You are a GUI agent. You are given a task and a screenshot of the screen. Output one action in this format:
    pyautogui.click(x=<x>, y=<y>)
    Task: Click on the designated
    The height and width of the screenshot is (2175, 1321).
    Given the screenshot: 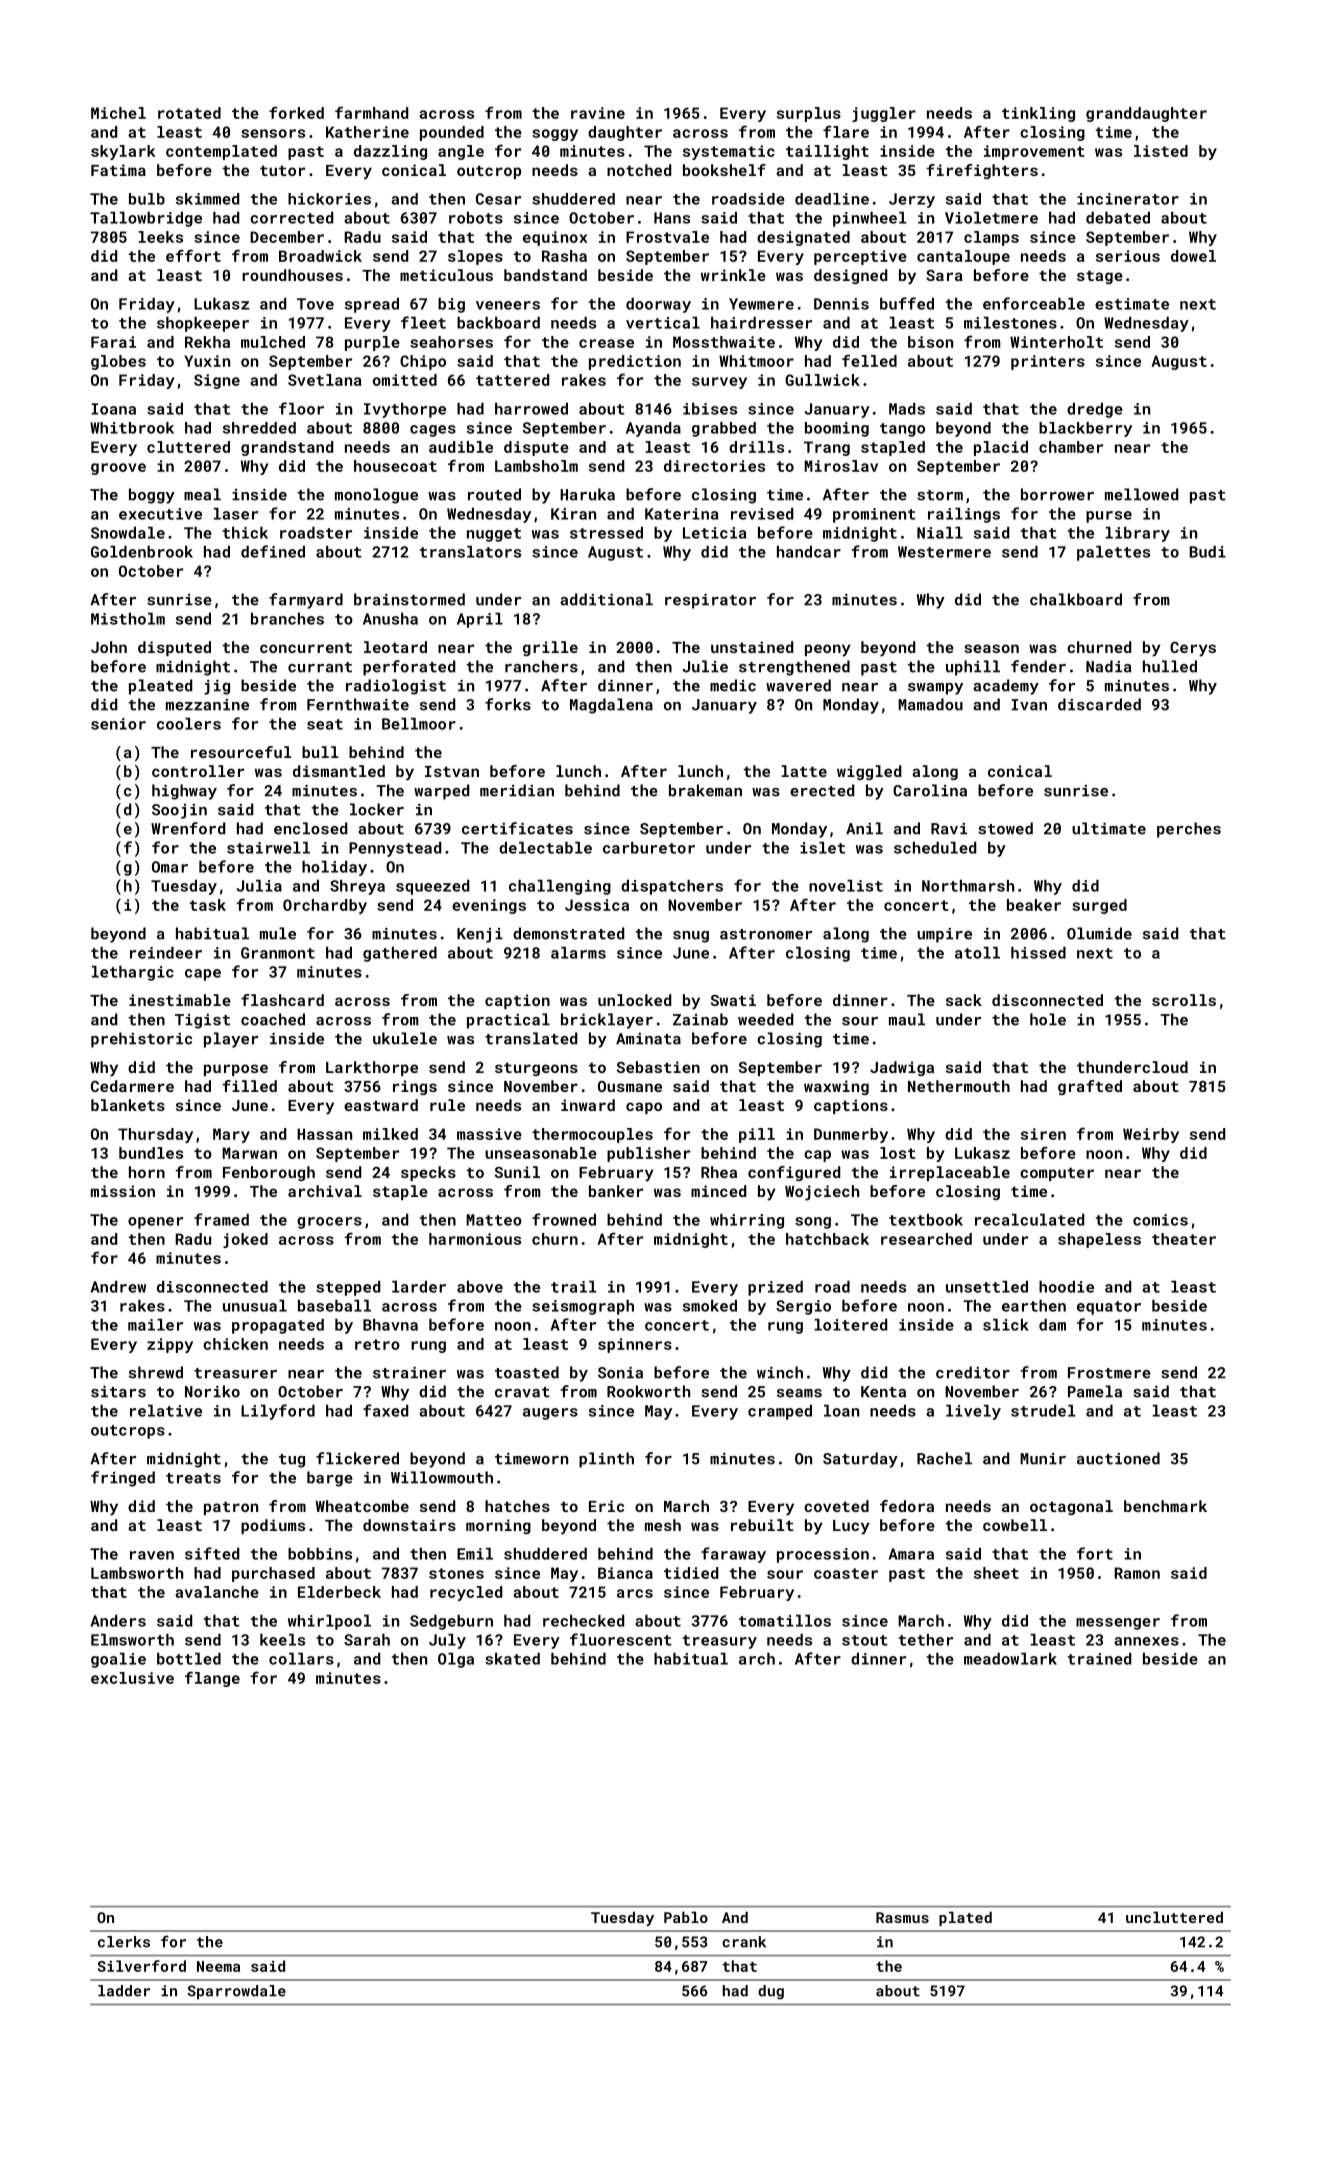 What is the action you would take?
    pyautogui.click(x=803, y=238)
